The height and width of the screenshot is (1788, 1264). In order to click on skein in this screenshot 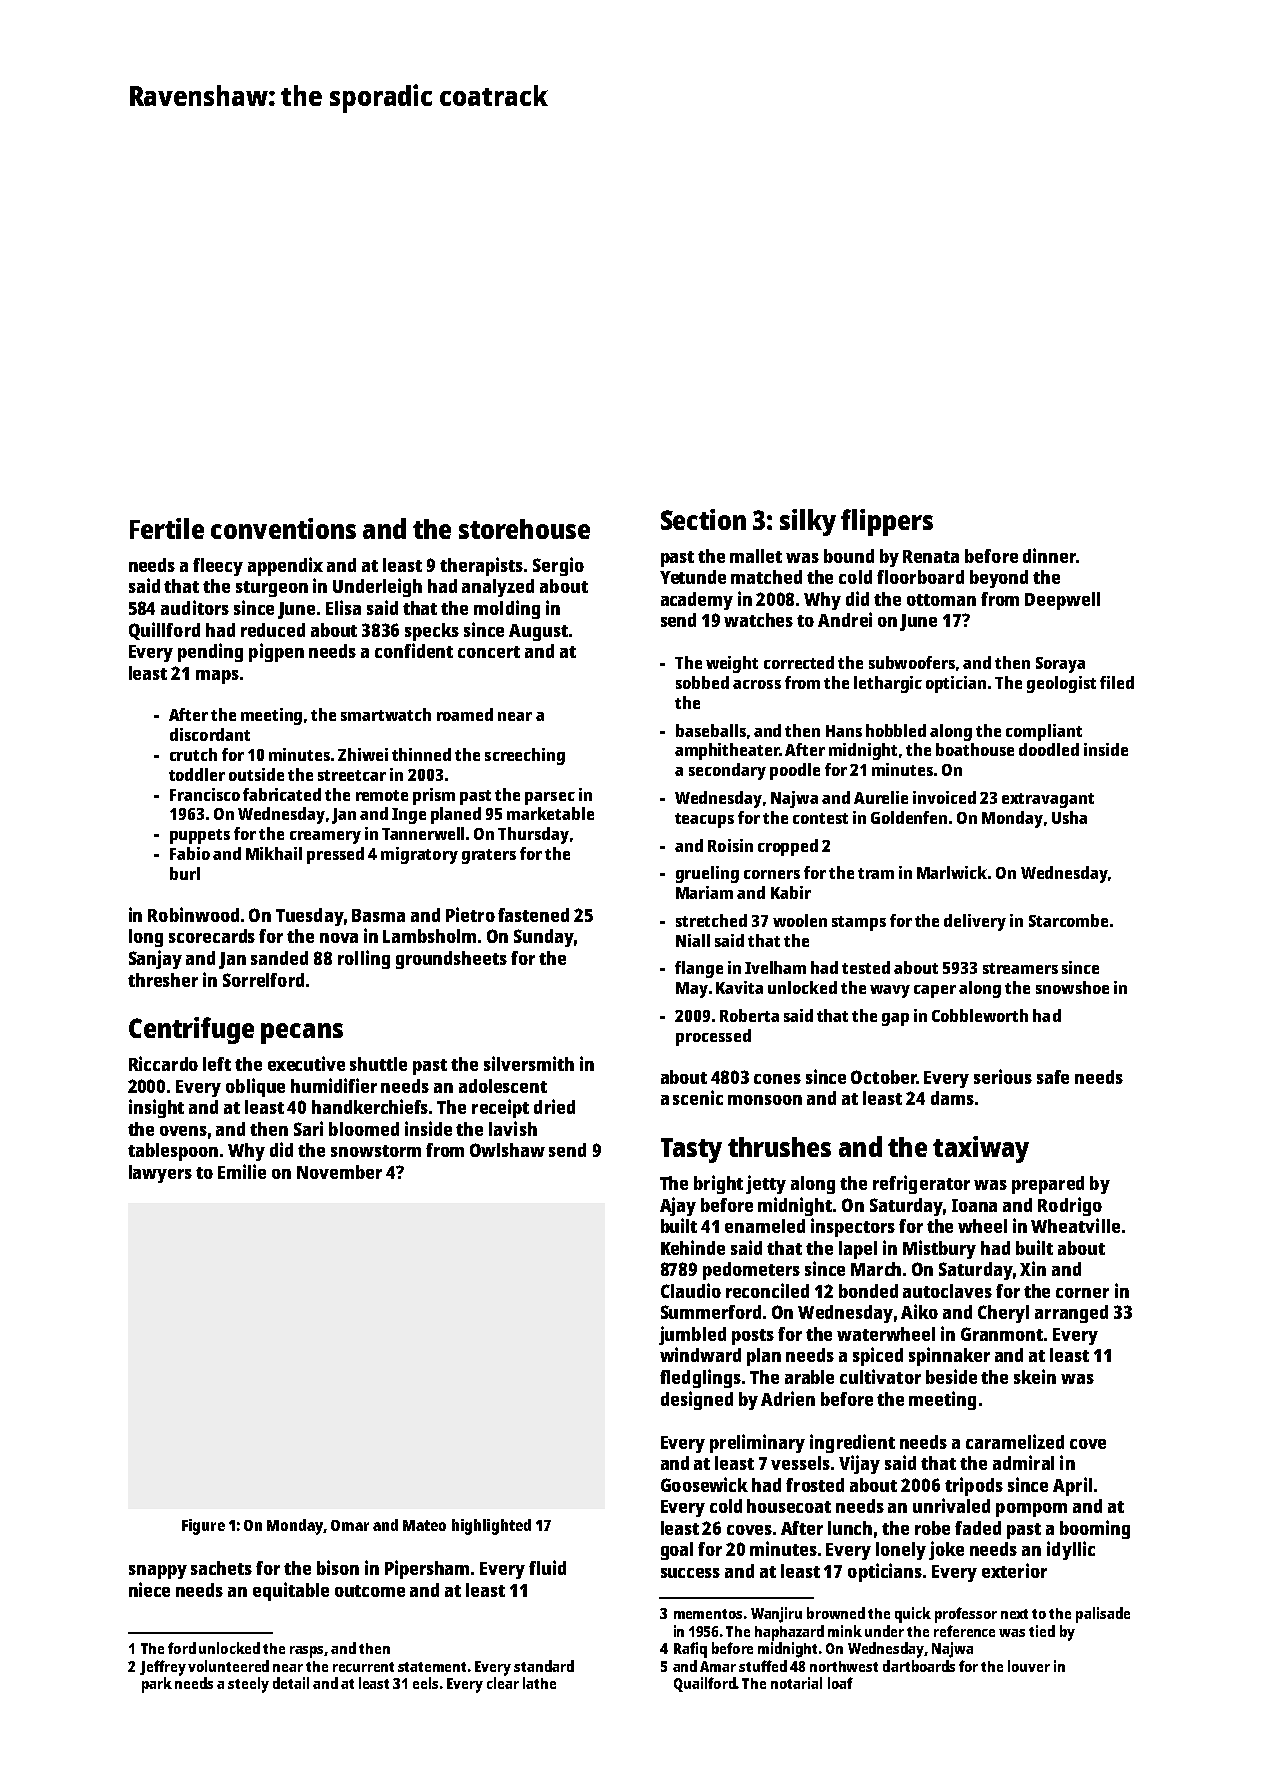, I will do `click(1035, 1376)`.
